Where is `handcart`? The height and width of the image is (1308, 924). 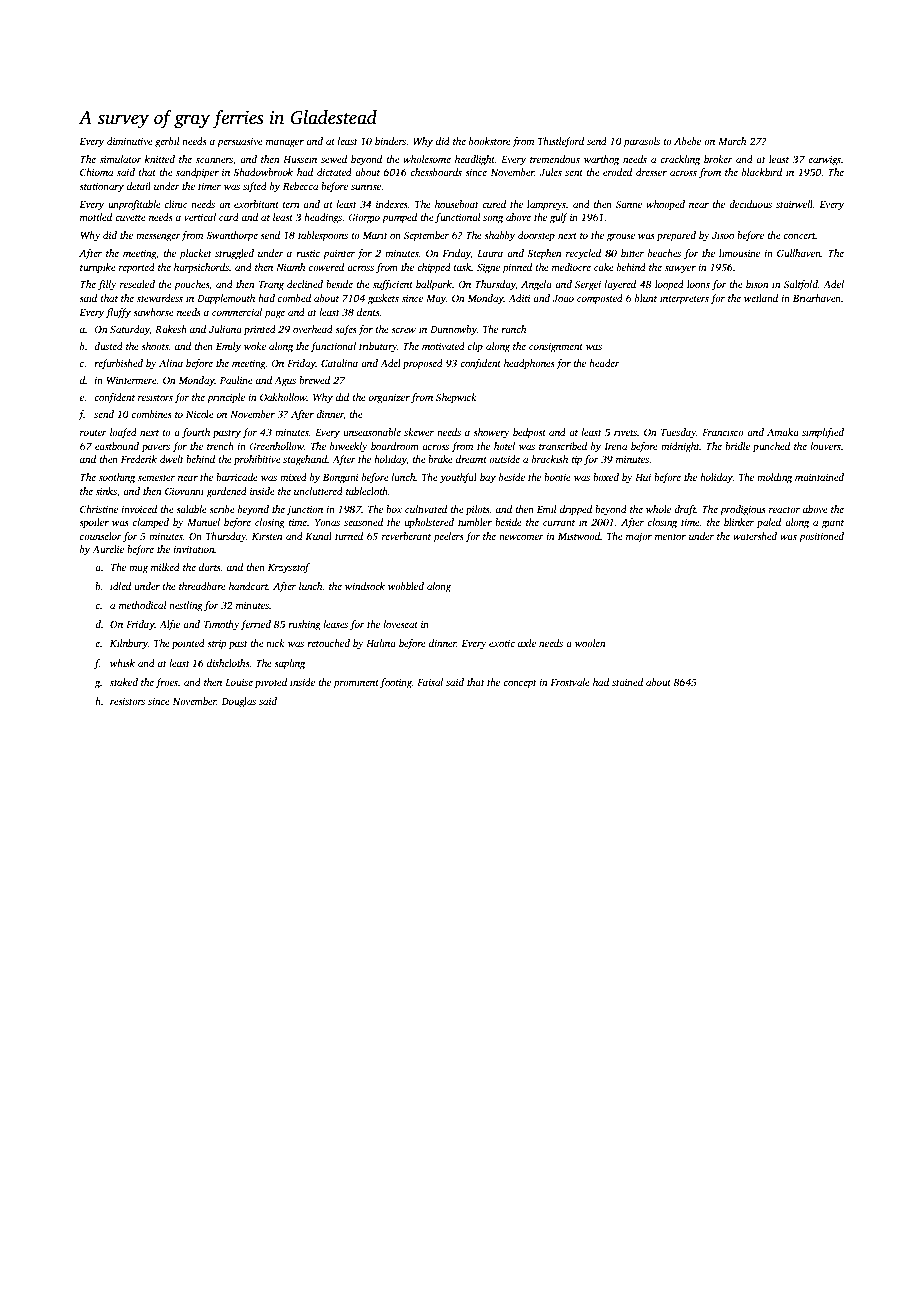
handcart is located at coordinates (248, 586).
